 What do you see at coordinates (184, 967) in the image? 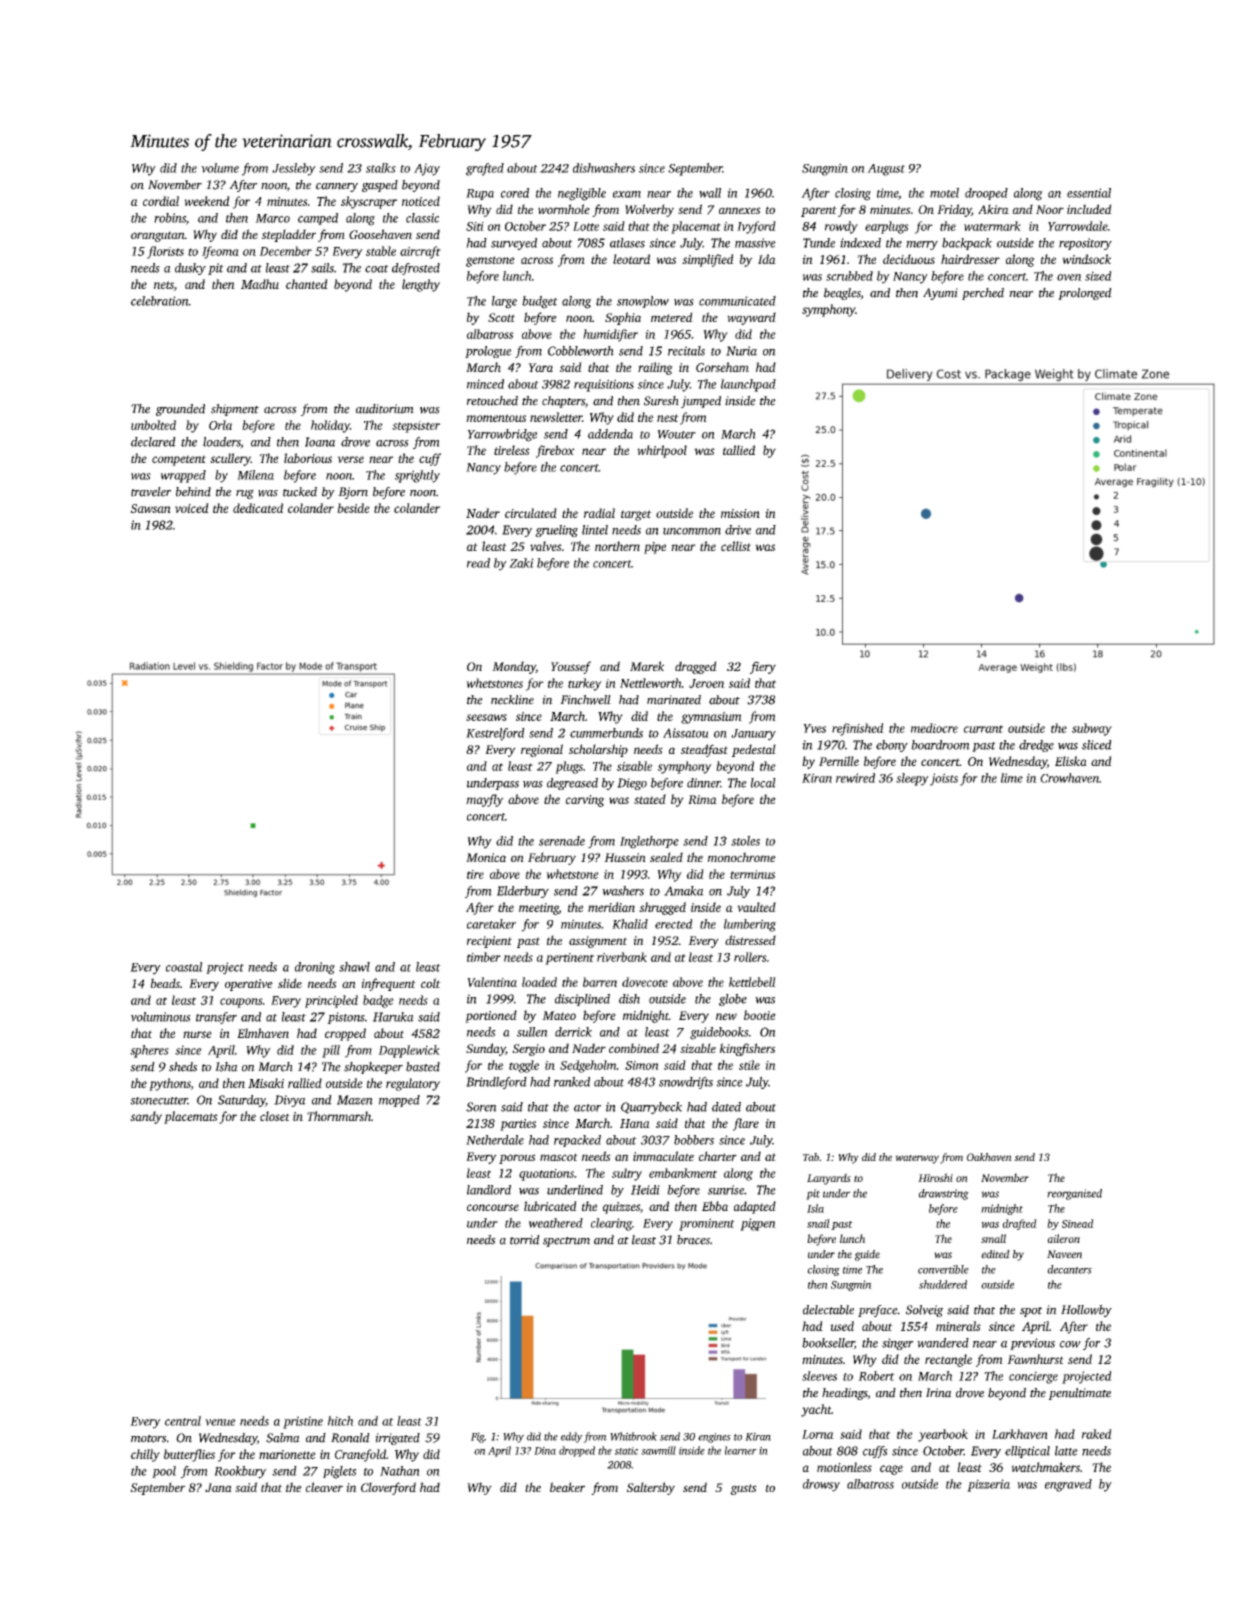
I see `coastal` at bounding box center [184, 967].
